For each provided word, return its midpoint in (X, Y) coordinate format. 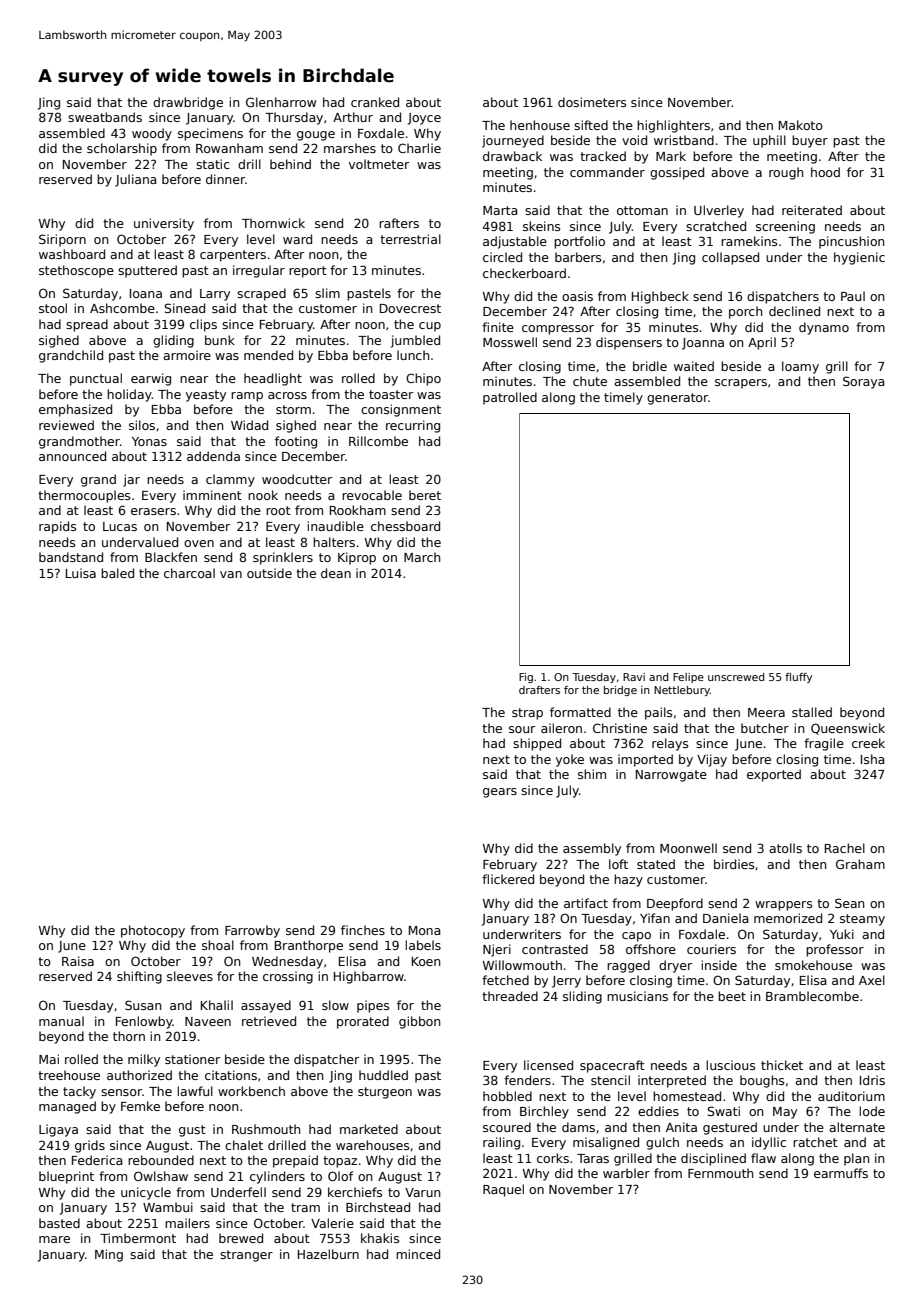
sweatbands (105, 117)
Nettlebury (682, 691)
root (278, 510)
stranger (246, 1256)
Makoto (801, 125)
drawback (512, 156)
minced (418, 1254)
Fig (526, 678)
